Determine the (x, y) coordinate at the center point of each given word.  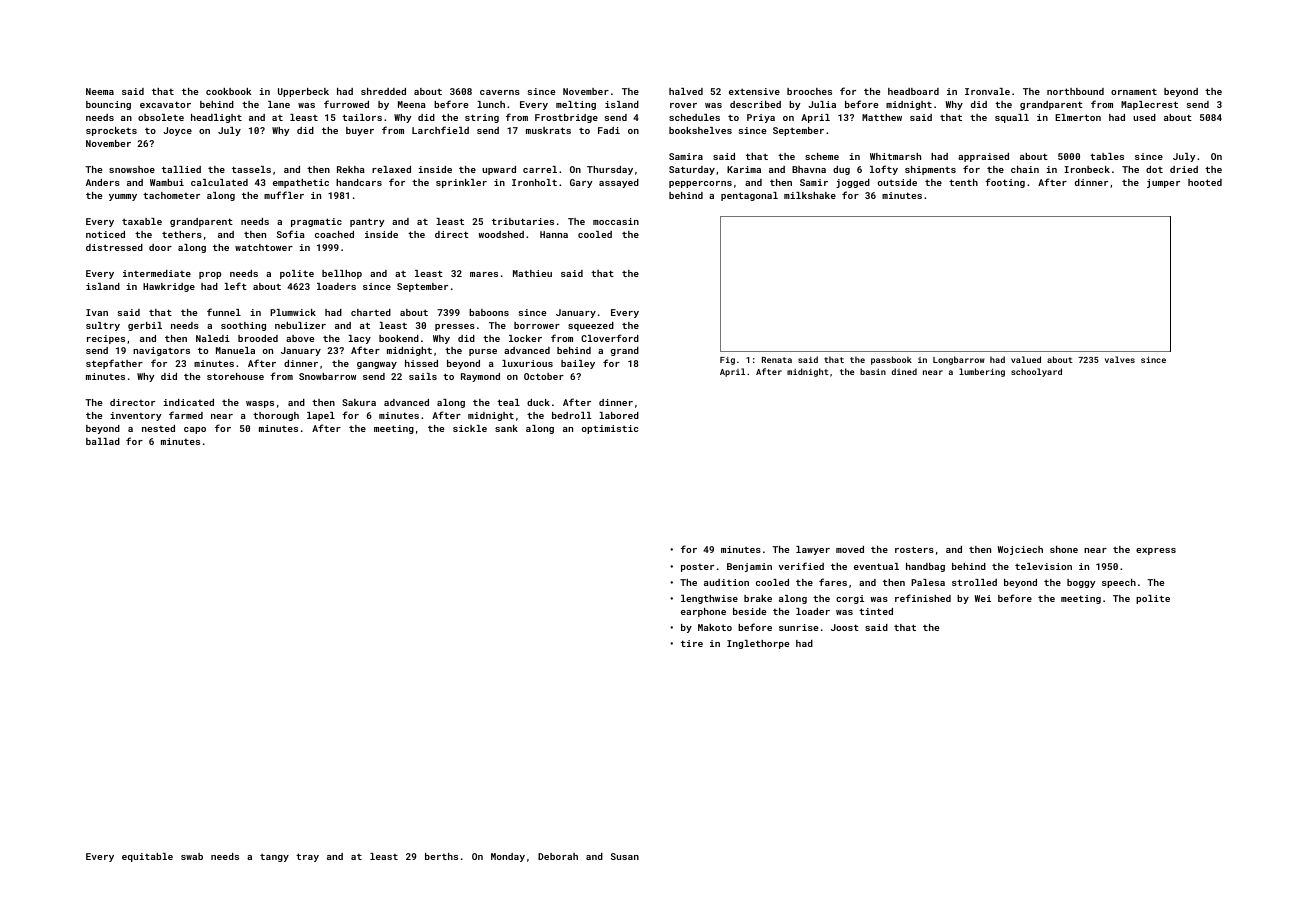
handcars (359, 182)
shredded (383, 91)
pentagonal (749, 196)
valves (1120, 359)
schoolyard (1036, 372)
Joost (845, 627)
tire (692, 643)
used (1144, 117)
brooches (809, 91)
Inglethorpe (758, 644)
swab (192, 856)
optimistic (610, 429)
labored (619, 415)
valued (1026, 359)
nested (158, 428)
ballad (103, 441)
